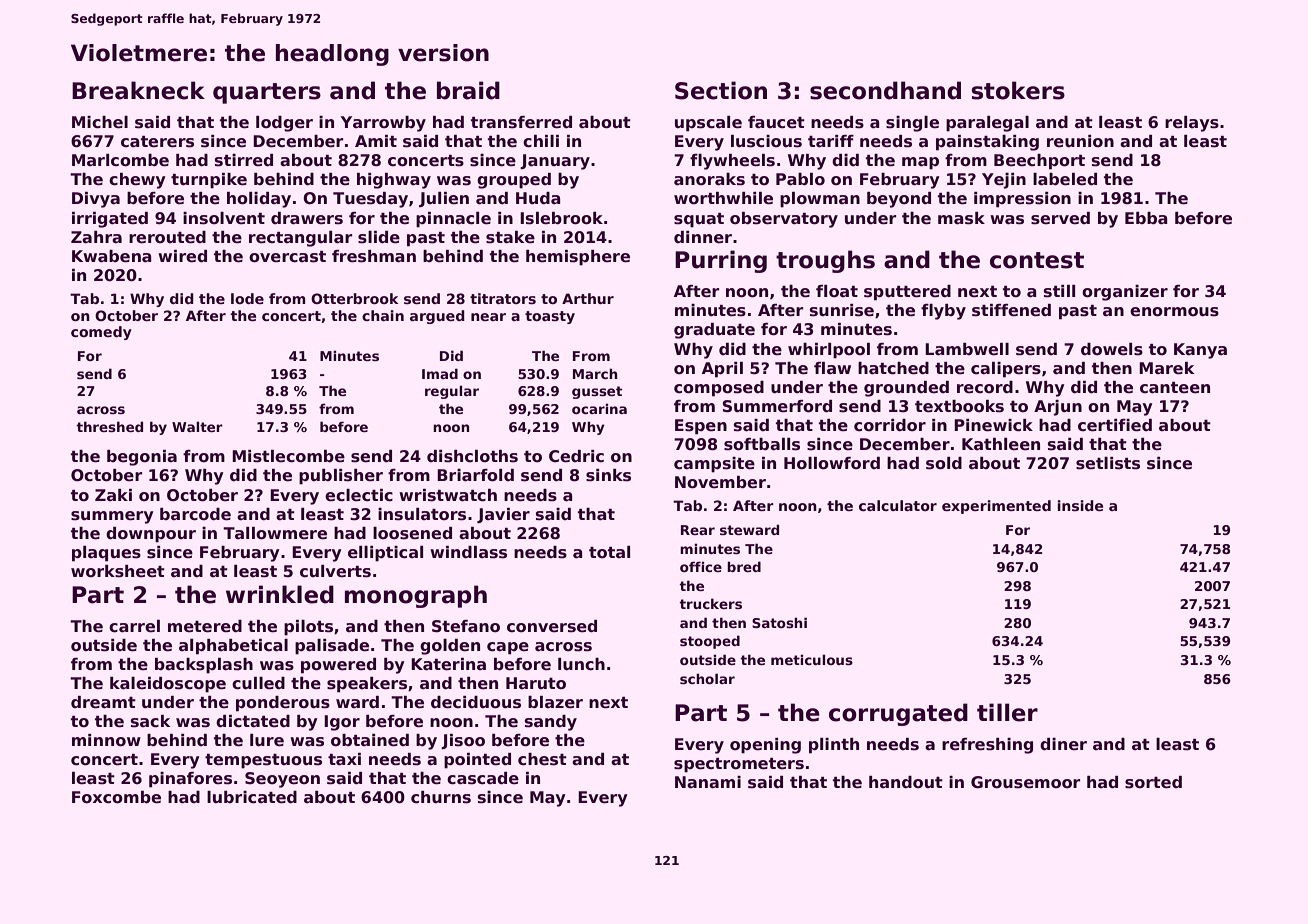  Describe the element at coordinates (1153, 782) in the document. I see `sorted` at that location.
